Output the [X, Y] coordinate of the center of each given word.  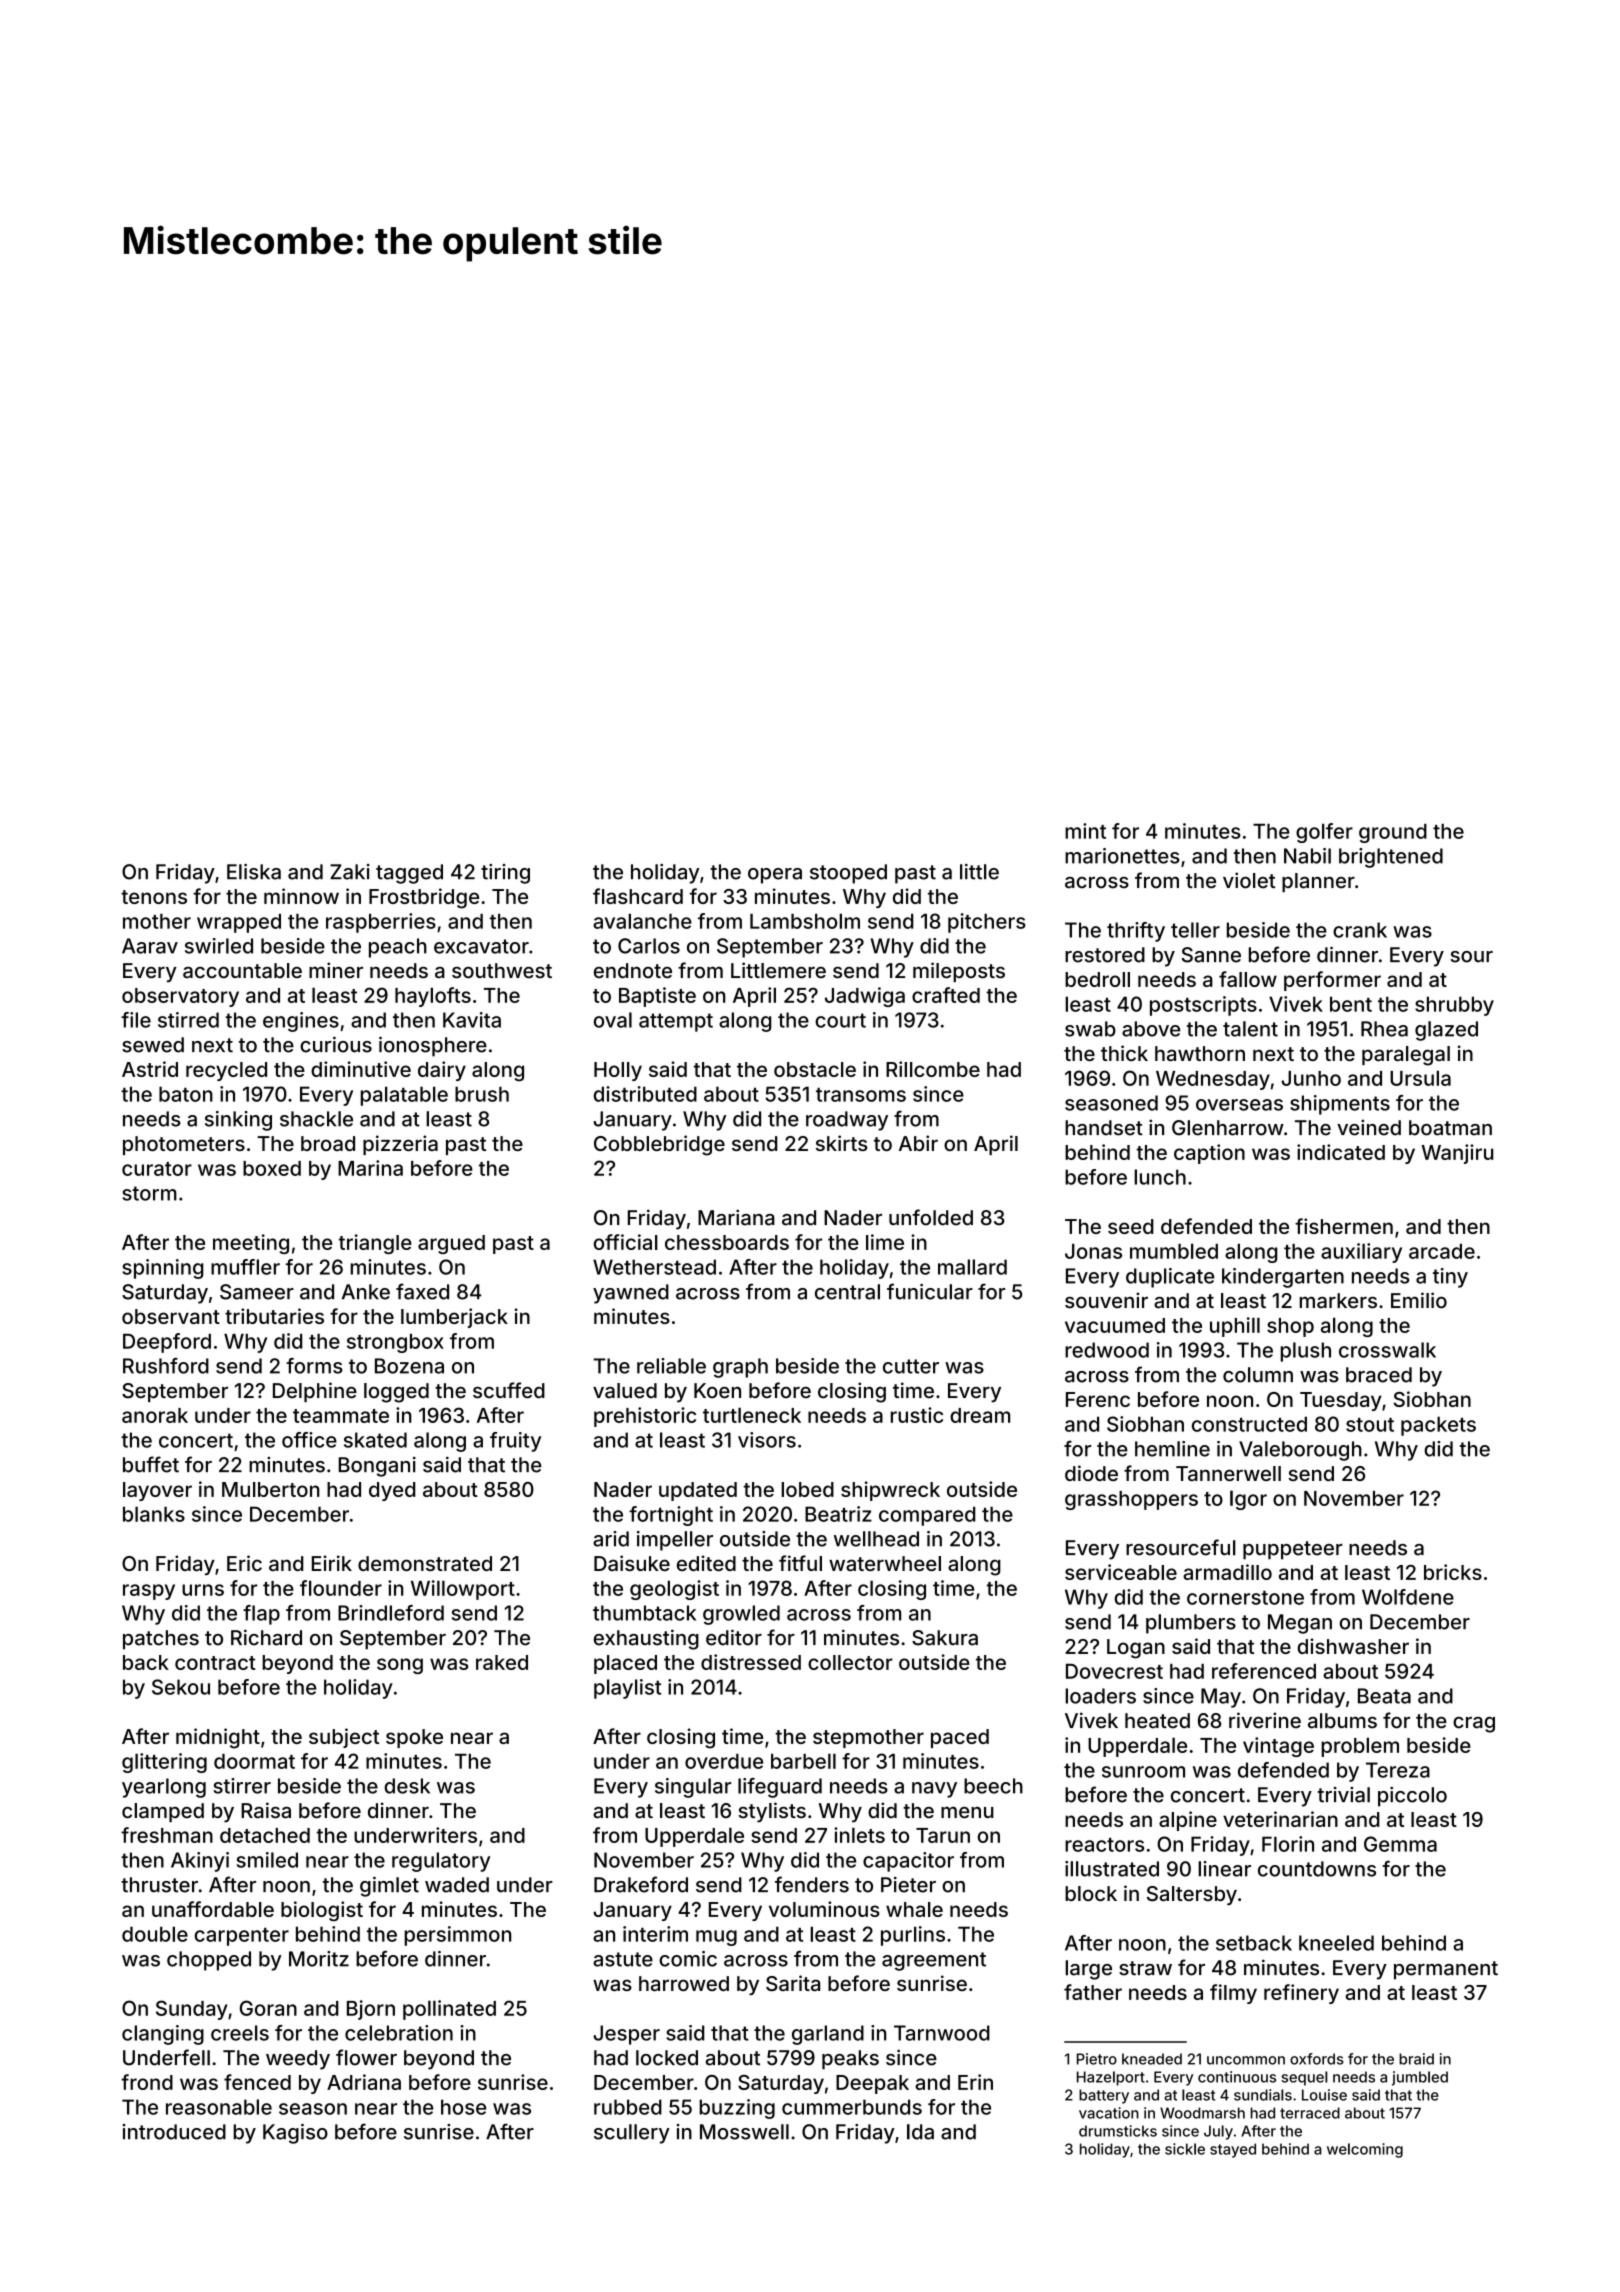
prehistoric [645, 1417]
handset [1104, 1128]
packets [1438, 1426]
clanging [163, 2035]
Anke [366, 1292]
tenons [154, 897]
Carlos [649, 946]
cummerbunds [852, 2107]
